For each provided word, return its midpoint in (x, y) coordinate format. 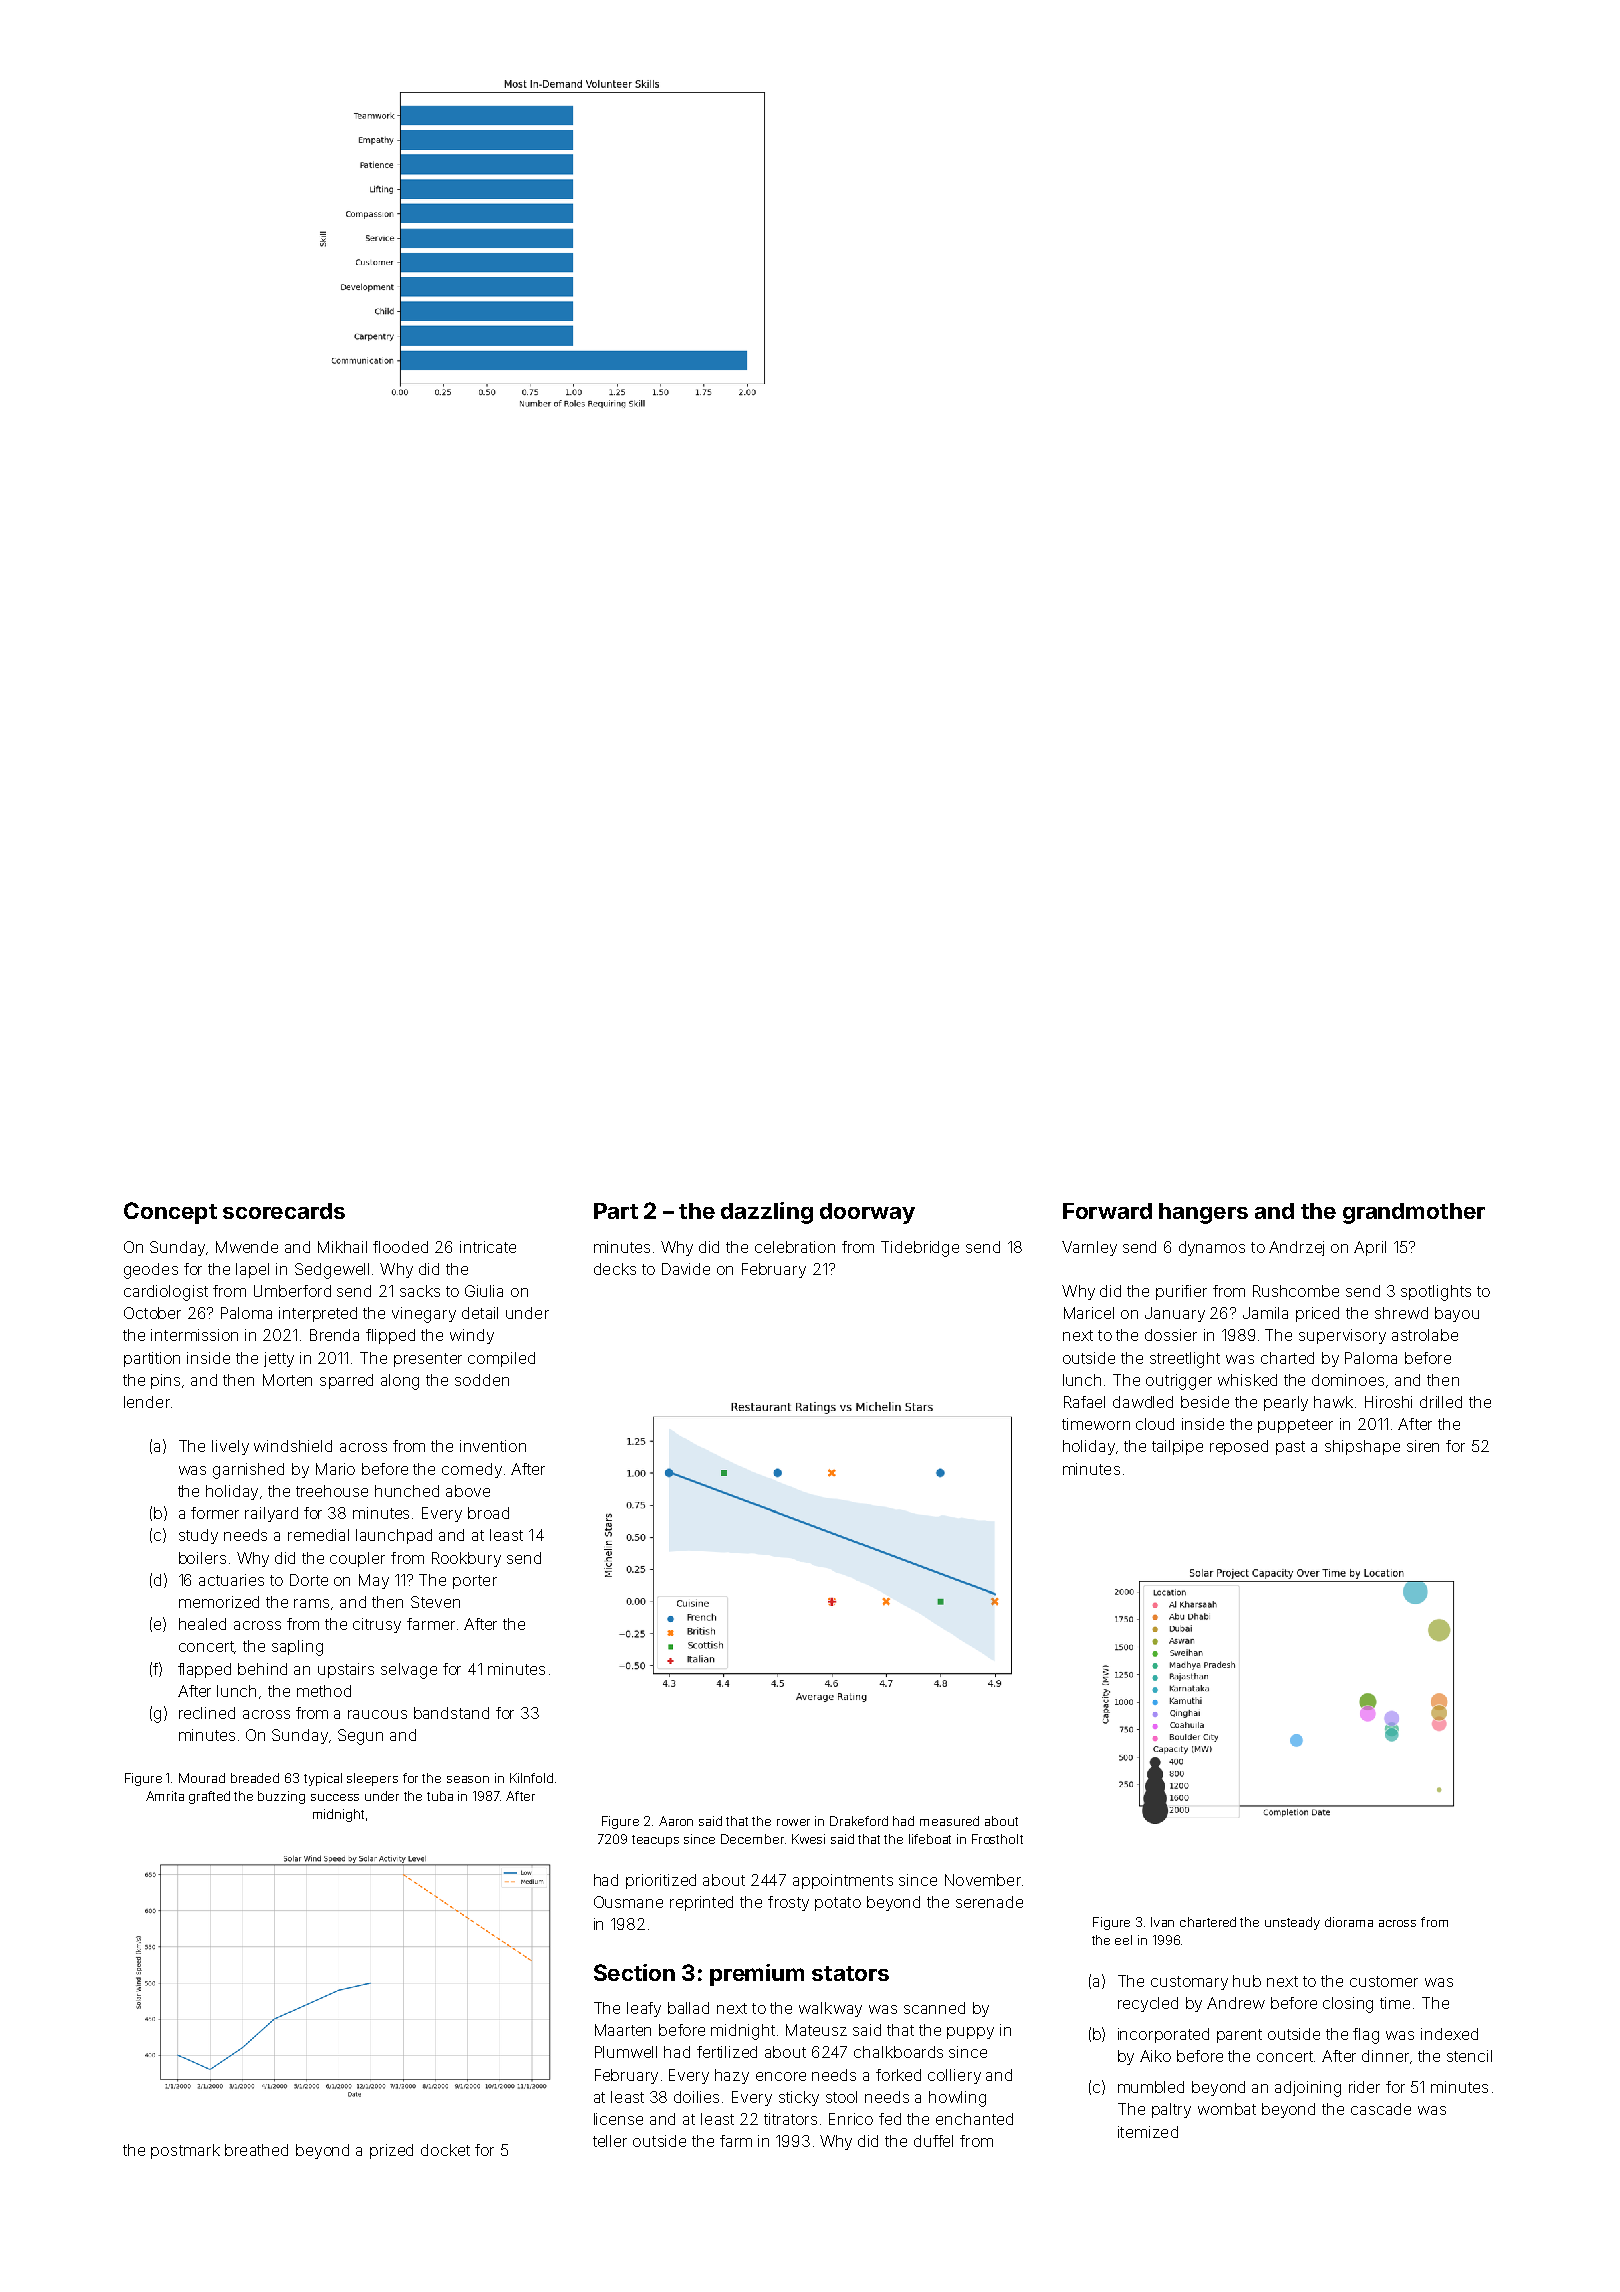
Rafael (1084, 1402)
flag (1366, 2036)
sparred (346, 1381)
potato (838, 1904)
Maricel (1089, 1313)
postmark (185, 2151)
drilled (1441, 1402)
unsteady (1292, 1923)
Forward (1107, 1211)
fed (890, 2119)
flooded (400, 1247)
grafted (209, 1797)
